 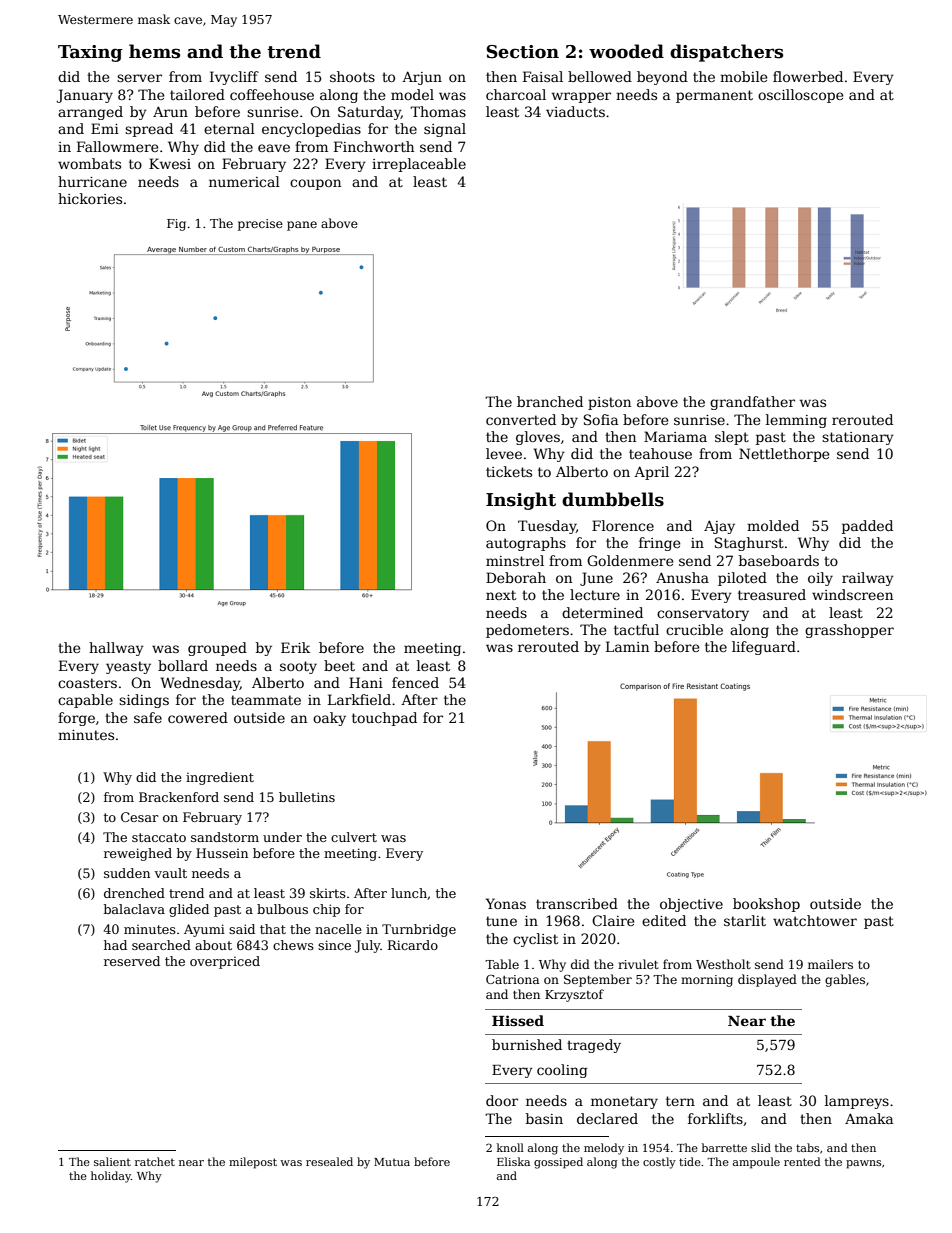 I want to click on Taxing, so click(x=90, y=53).
